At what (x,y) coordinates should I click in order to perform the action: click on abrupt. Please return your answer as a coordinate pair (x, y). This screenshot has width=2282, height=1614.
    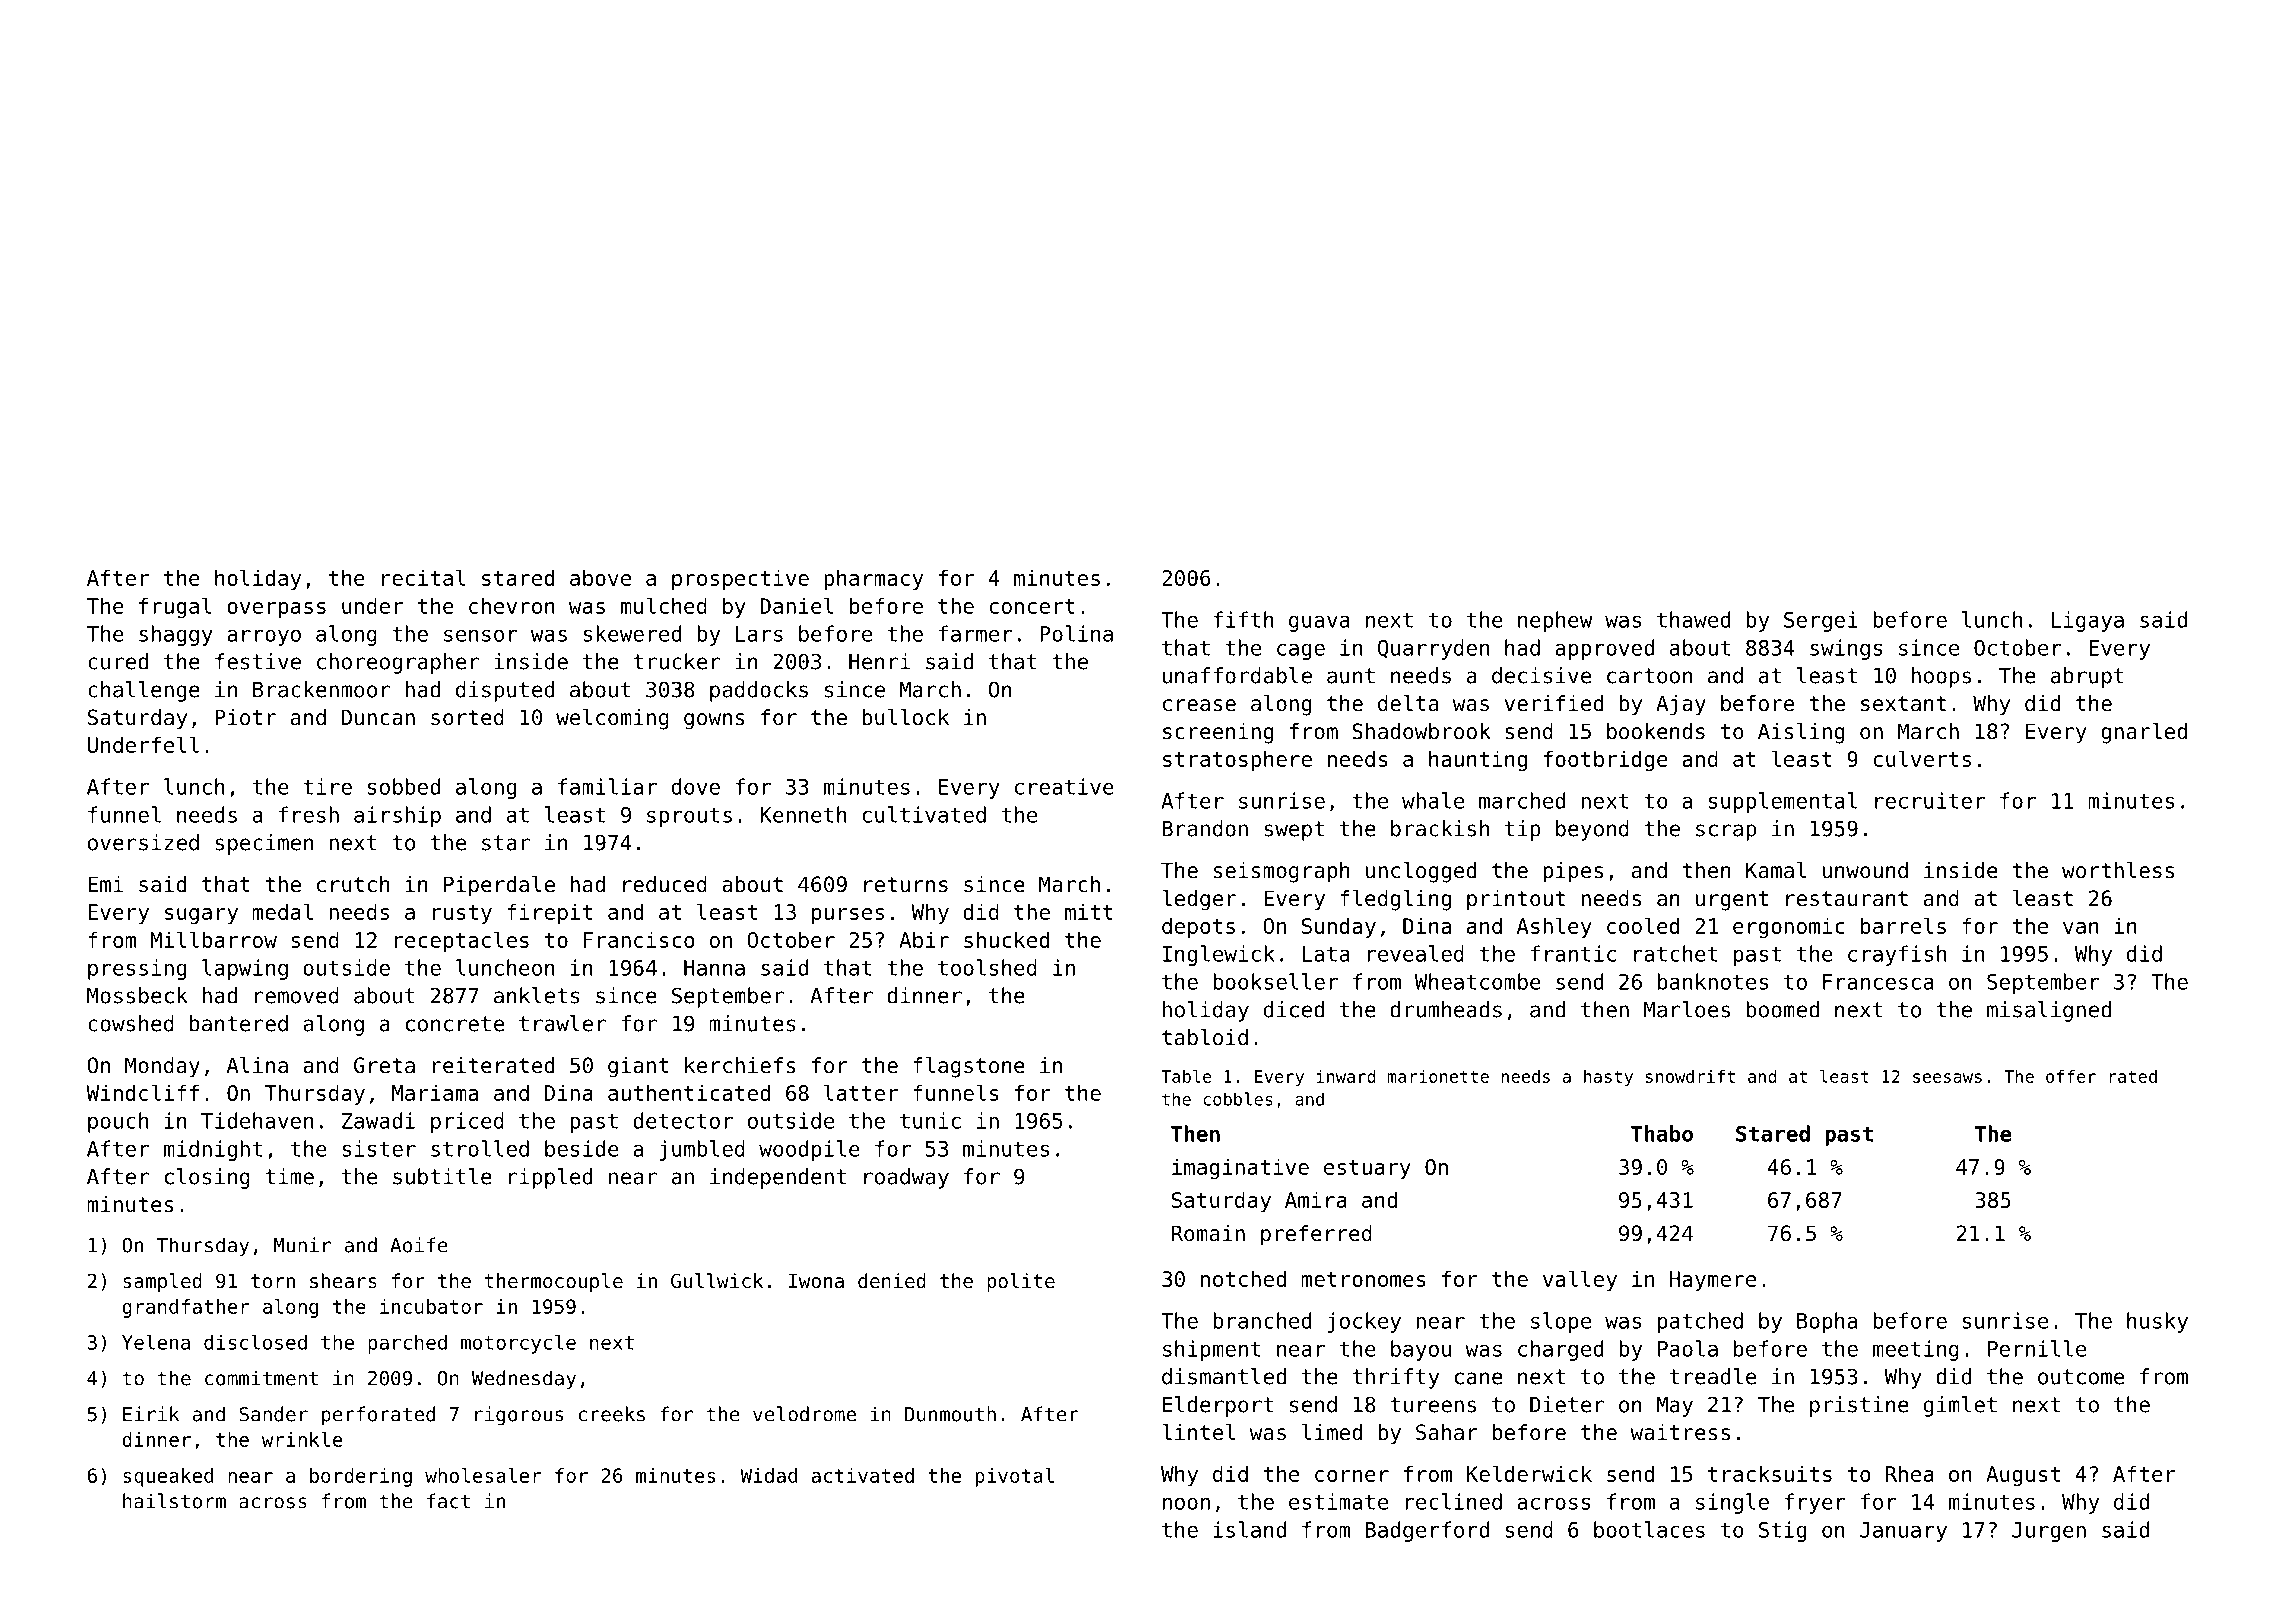
    Looking at the image, I should click on (2087, 677).
